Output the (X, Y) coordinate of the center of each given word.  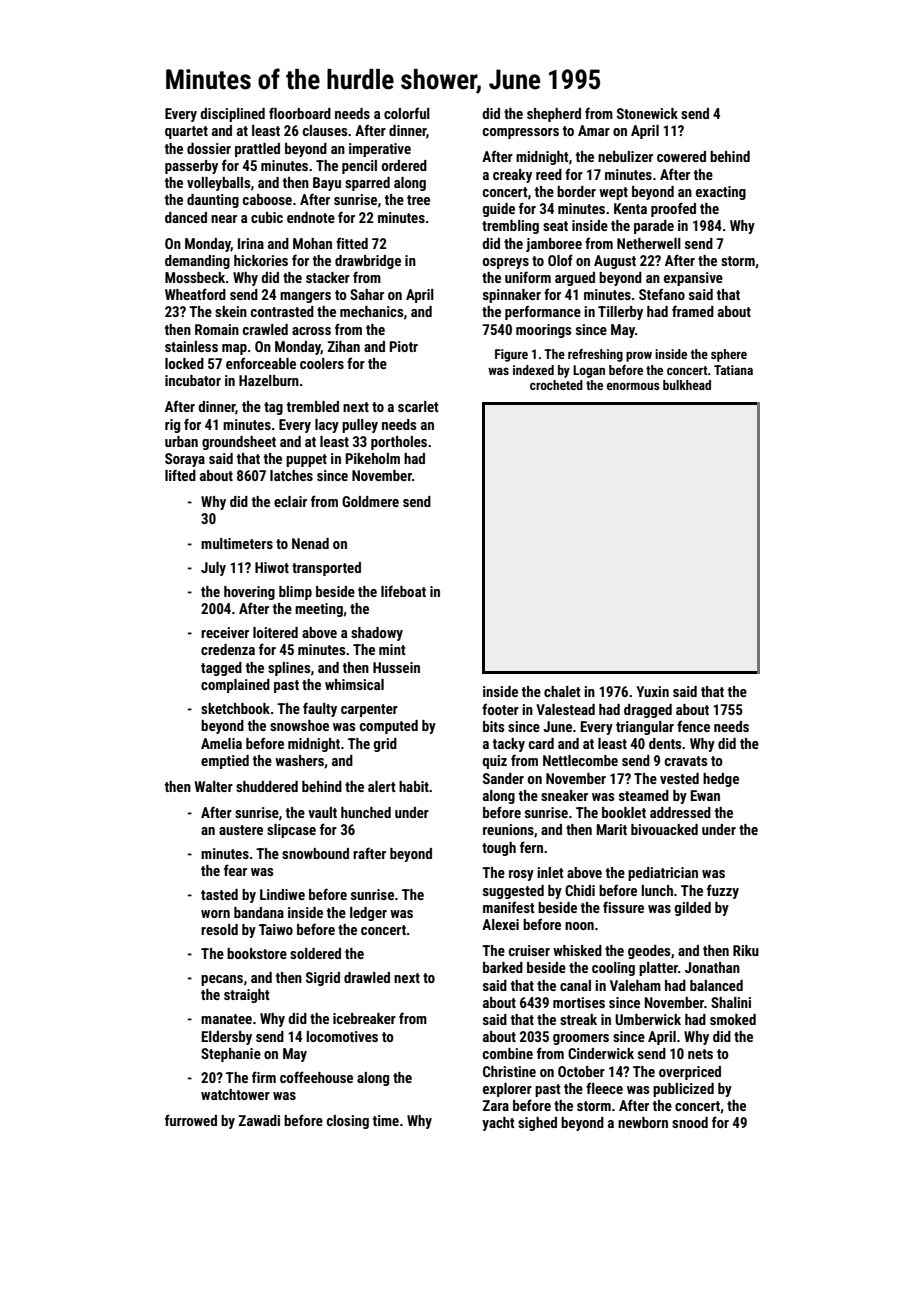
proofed (673, 209)
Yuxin (652, 691)
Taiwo (276, 929)
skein (231, 311)
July (213, 569)
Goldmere (370, 501)
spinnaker (512, 296)
